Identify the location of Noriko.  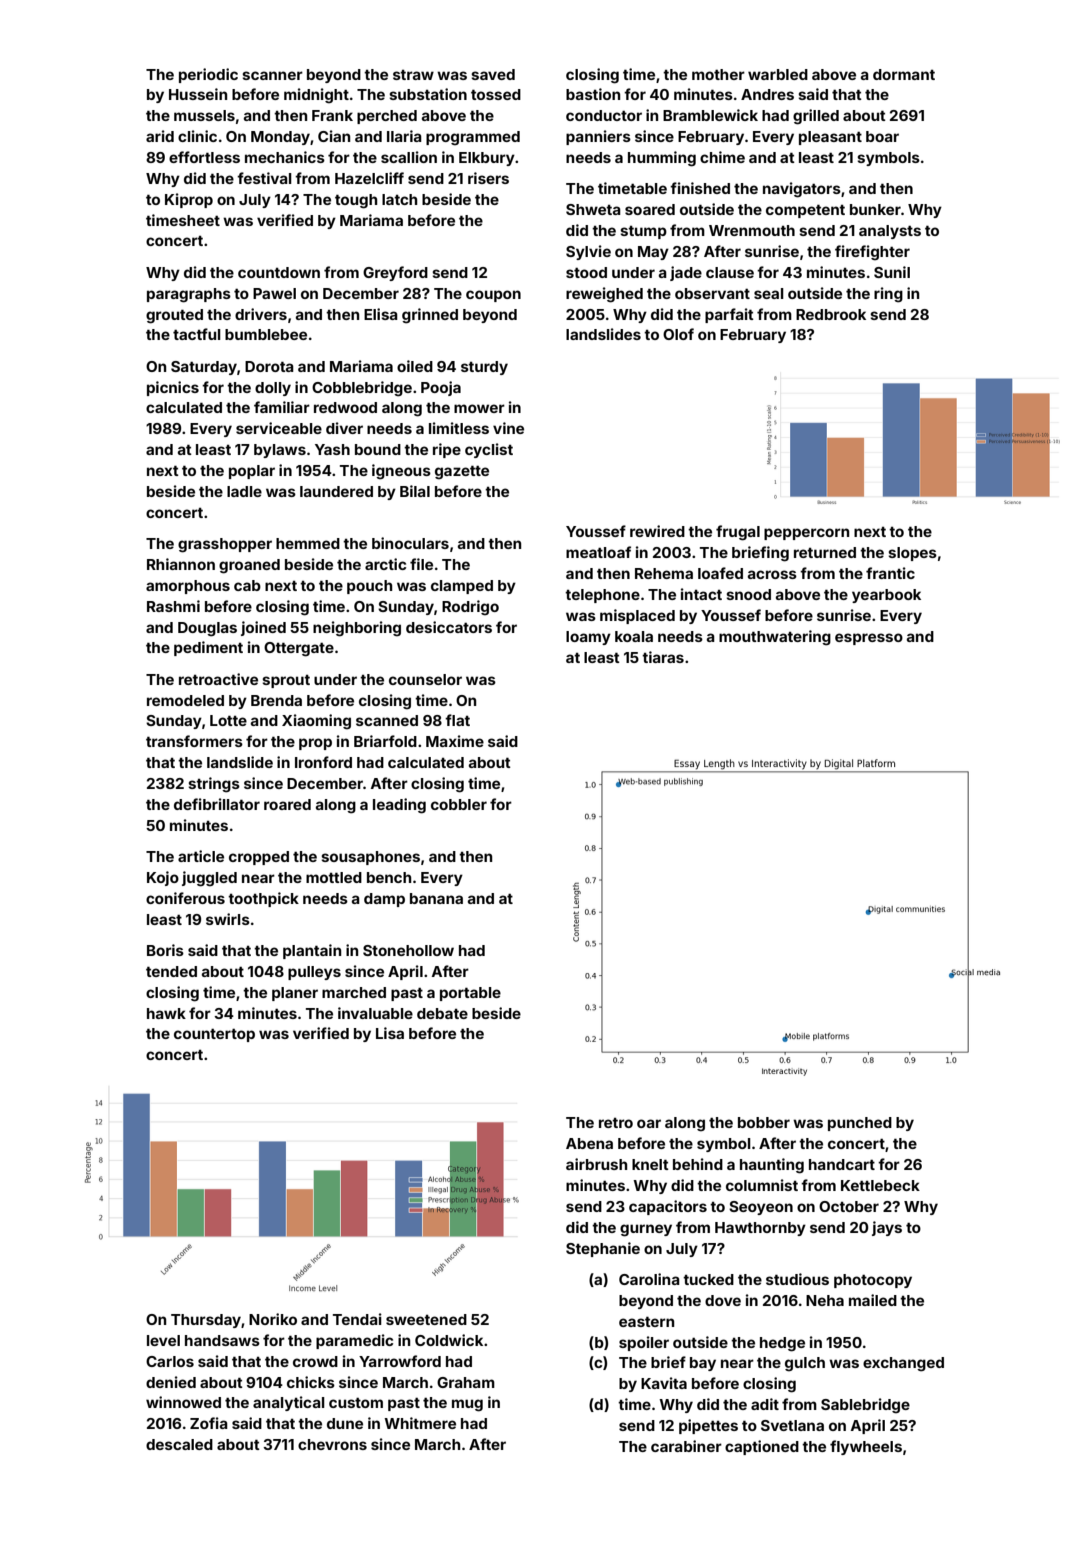
(273, 1319).
